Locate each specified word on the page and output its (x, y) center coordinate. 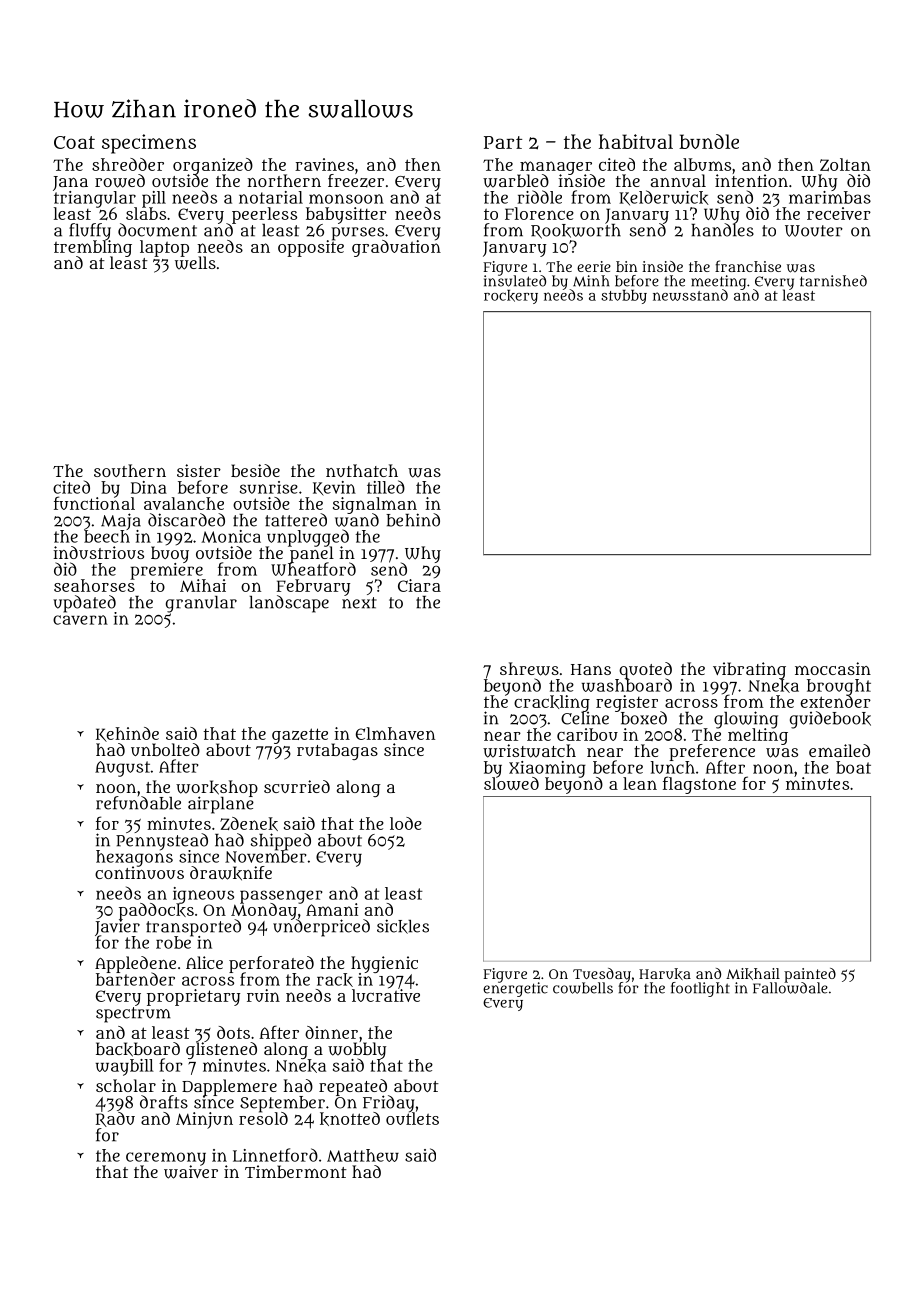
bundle (709, 141)
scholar (126, 1085)
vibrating (749, 670)
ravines (324, 164)
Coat (74, 142)
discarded (186, 520)
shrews (529, 669)
